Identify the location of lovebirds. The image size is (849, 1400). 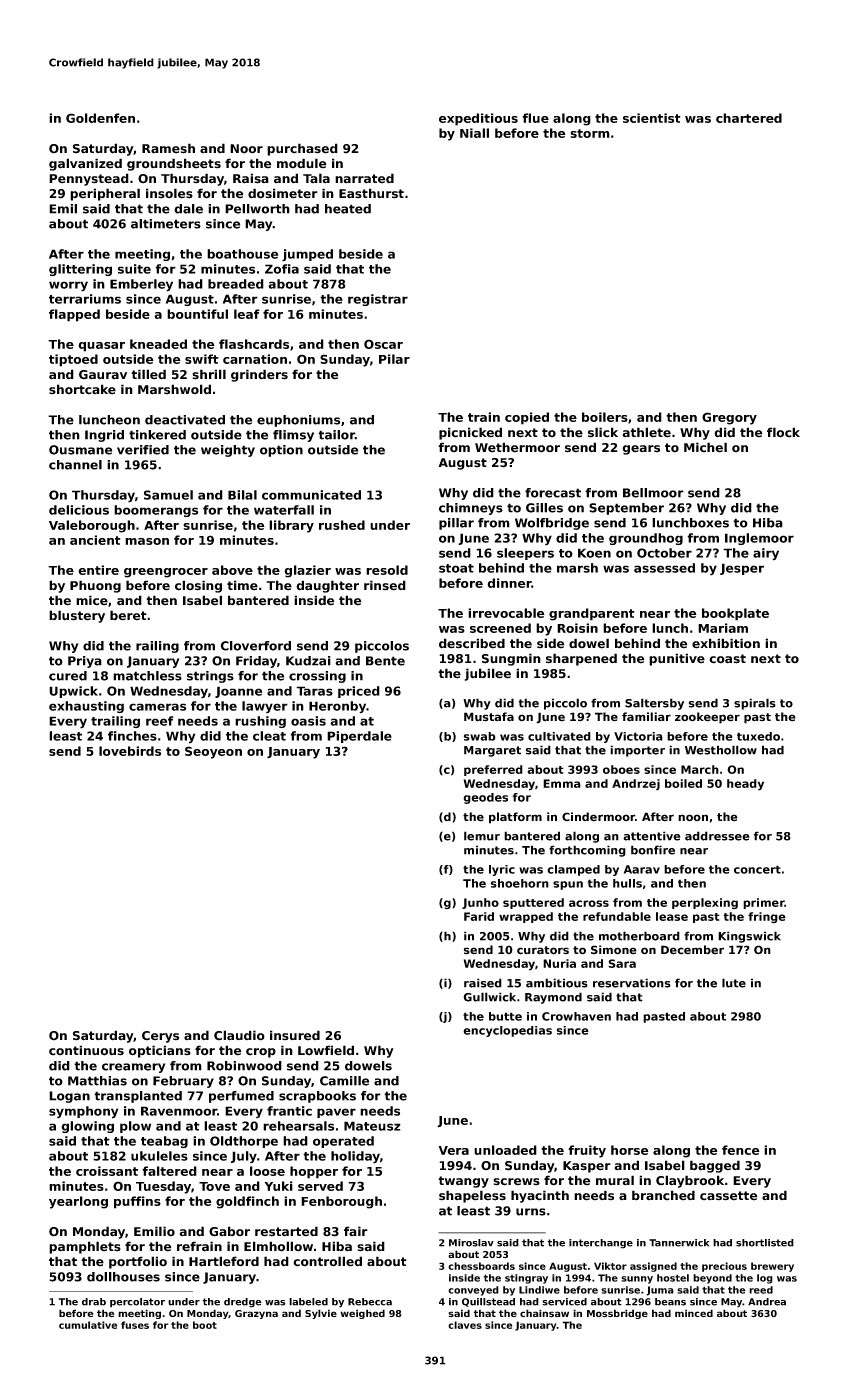
(130, 751).
